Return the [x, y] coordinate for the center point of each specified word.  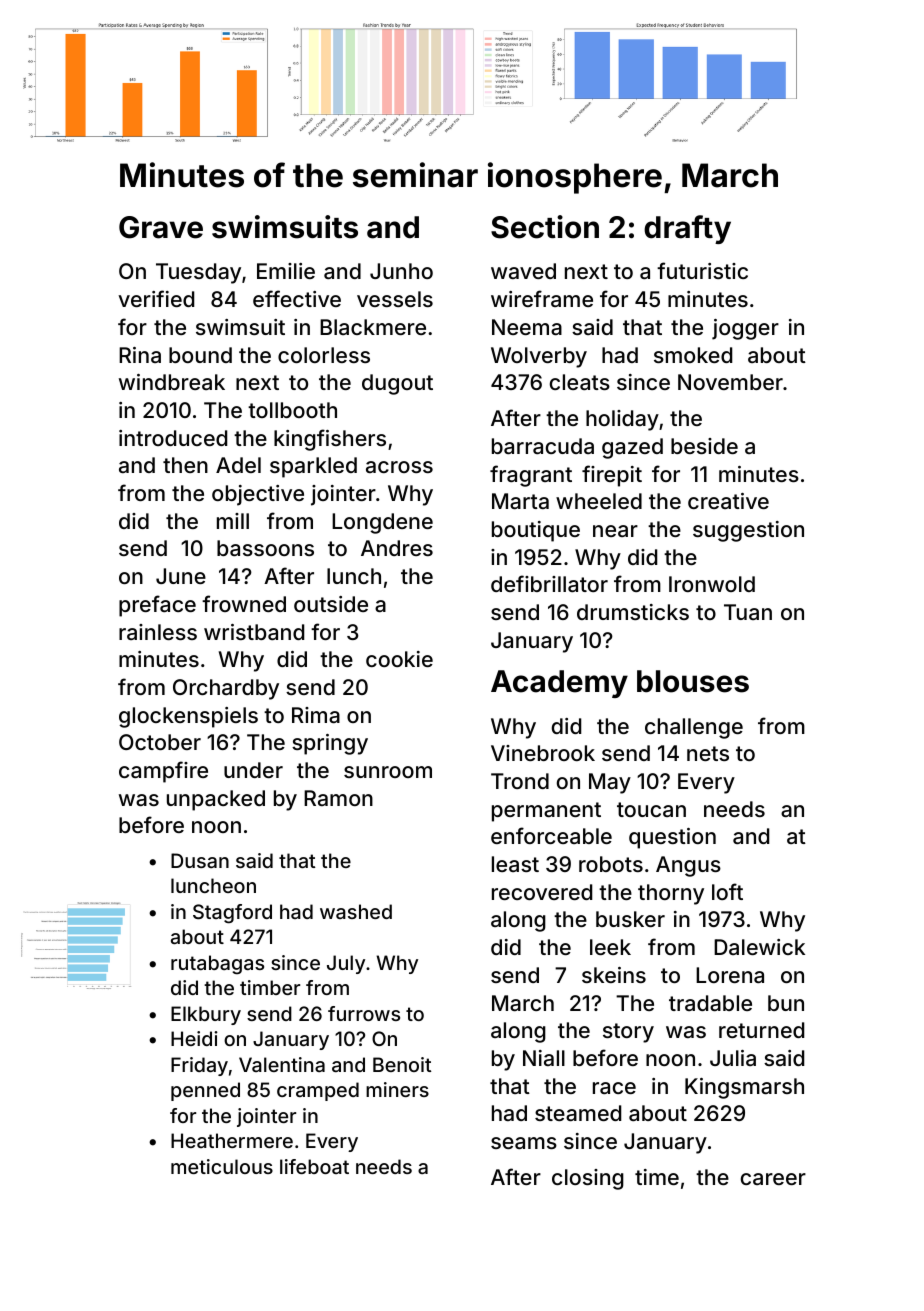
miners [397, 1089]
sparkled [313, 467]
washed [356, 911]
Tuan [748, 612]
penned [205, 1091]
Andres [397, 548]
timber [270, 987]
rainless [158, 632]
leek [610, 947]
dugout [397, 384]
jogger [745, 329]
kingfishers [330, 440]
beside [704, 446]
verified [156, 298]
